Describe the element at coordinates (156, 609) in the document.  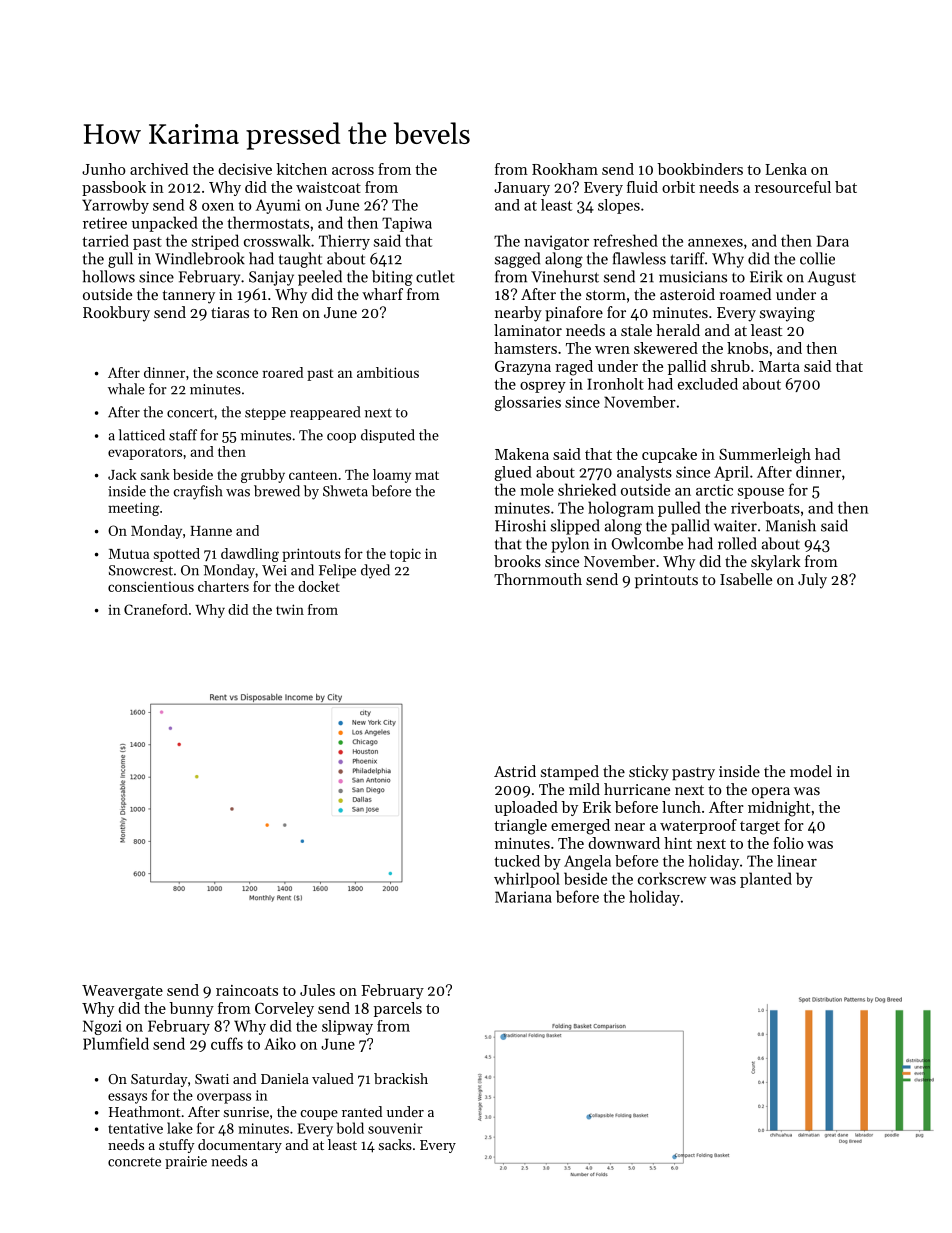
I see `Craneford` at that location.
